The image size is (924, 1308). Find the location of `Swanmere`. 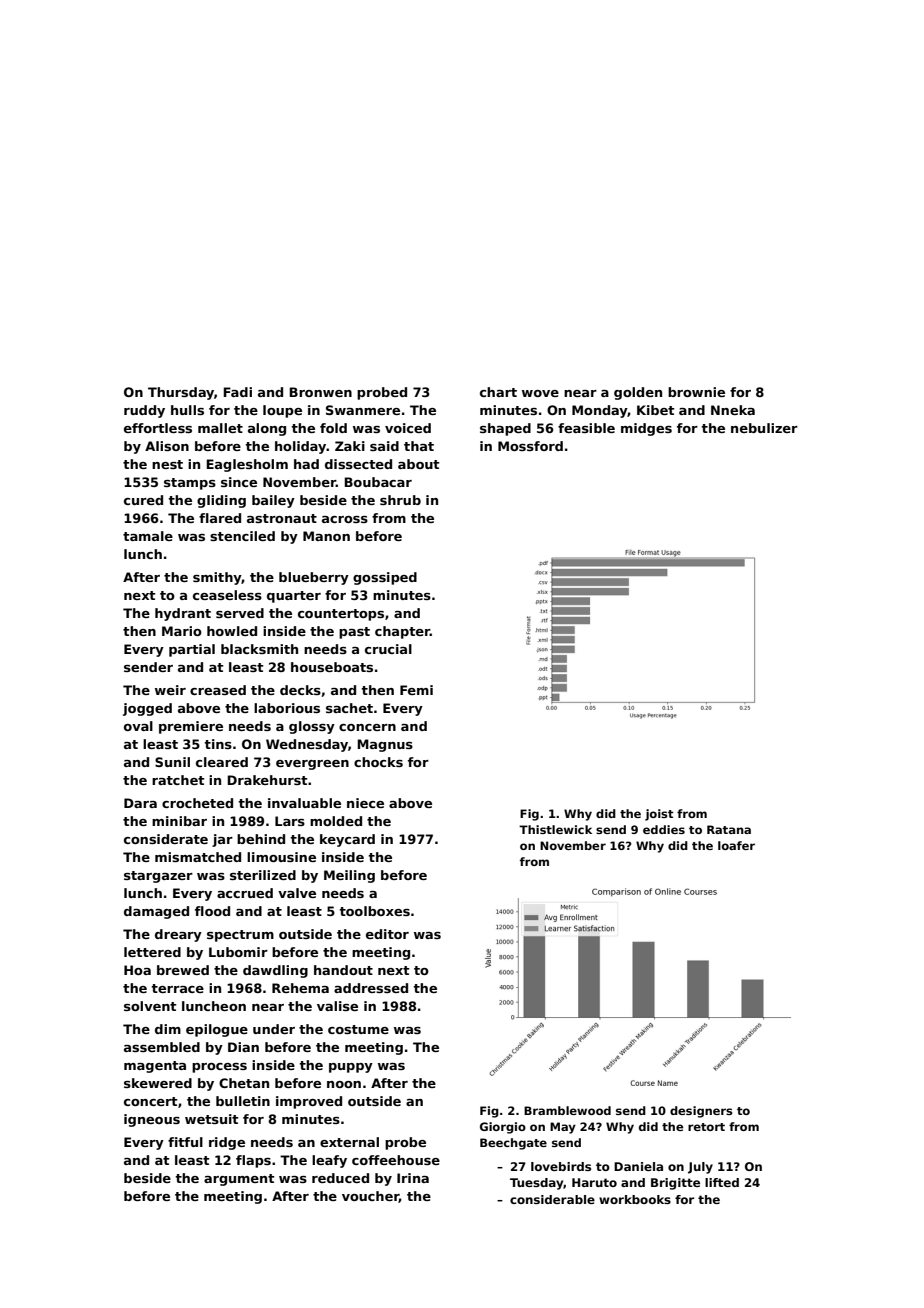

Swanmere is located at coordinates (363, 410).
